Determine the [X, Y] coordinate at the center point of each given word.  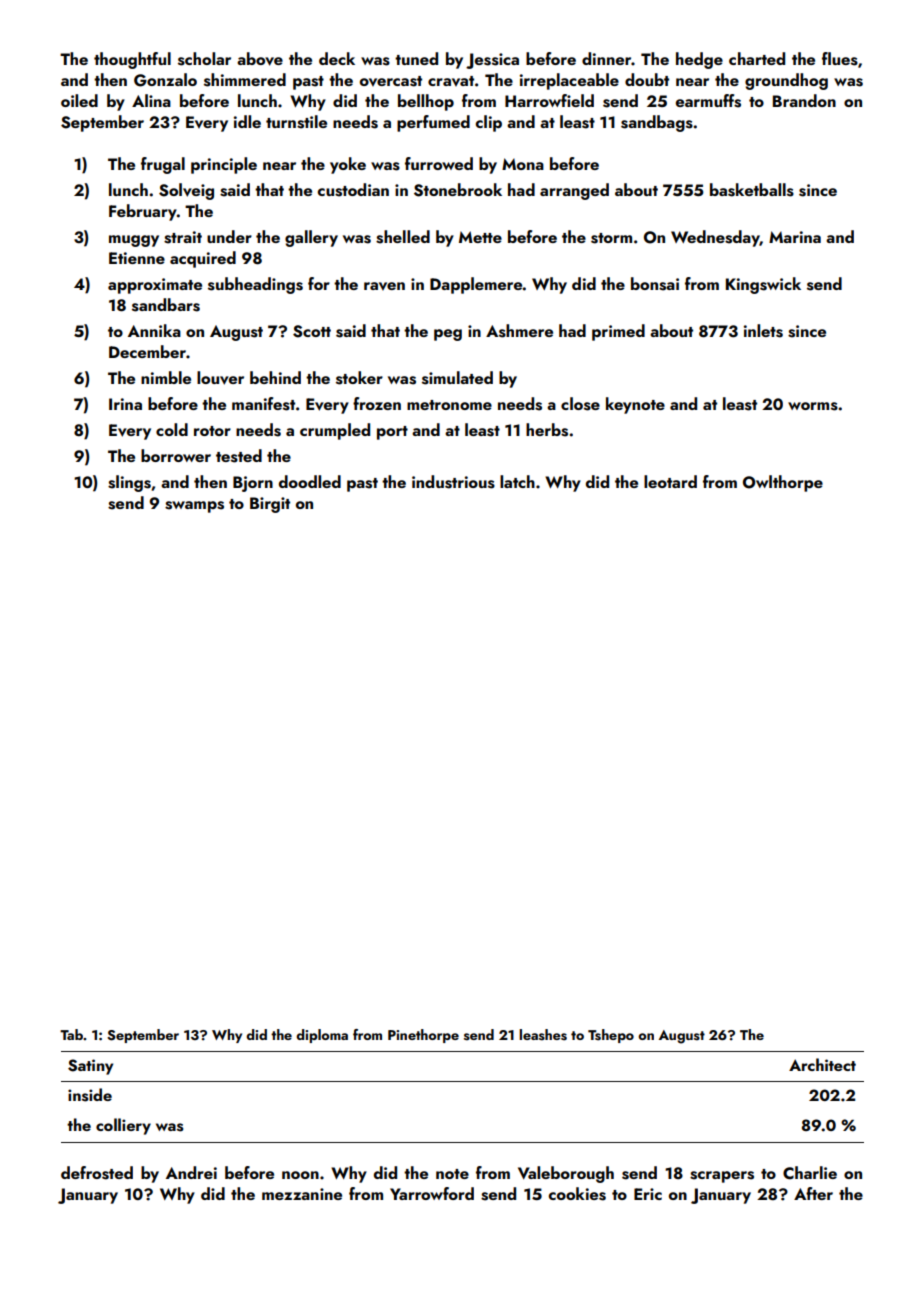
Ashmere [519, 331]
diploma [322, 1036]
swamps [194, 507]
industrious [453, 482]
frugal [163, 165]
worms [813, 406]
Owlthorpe [783, 483]
